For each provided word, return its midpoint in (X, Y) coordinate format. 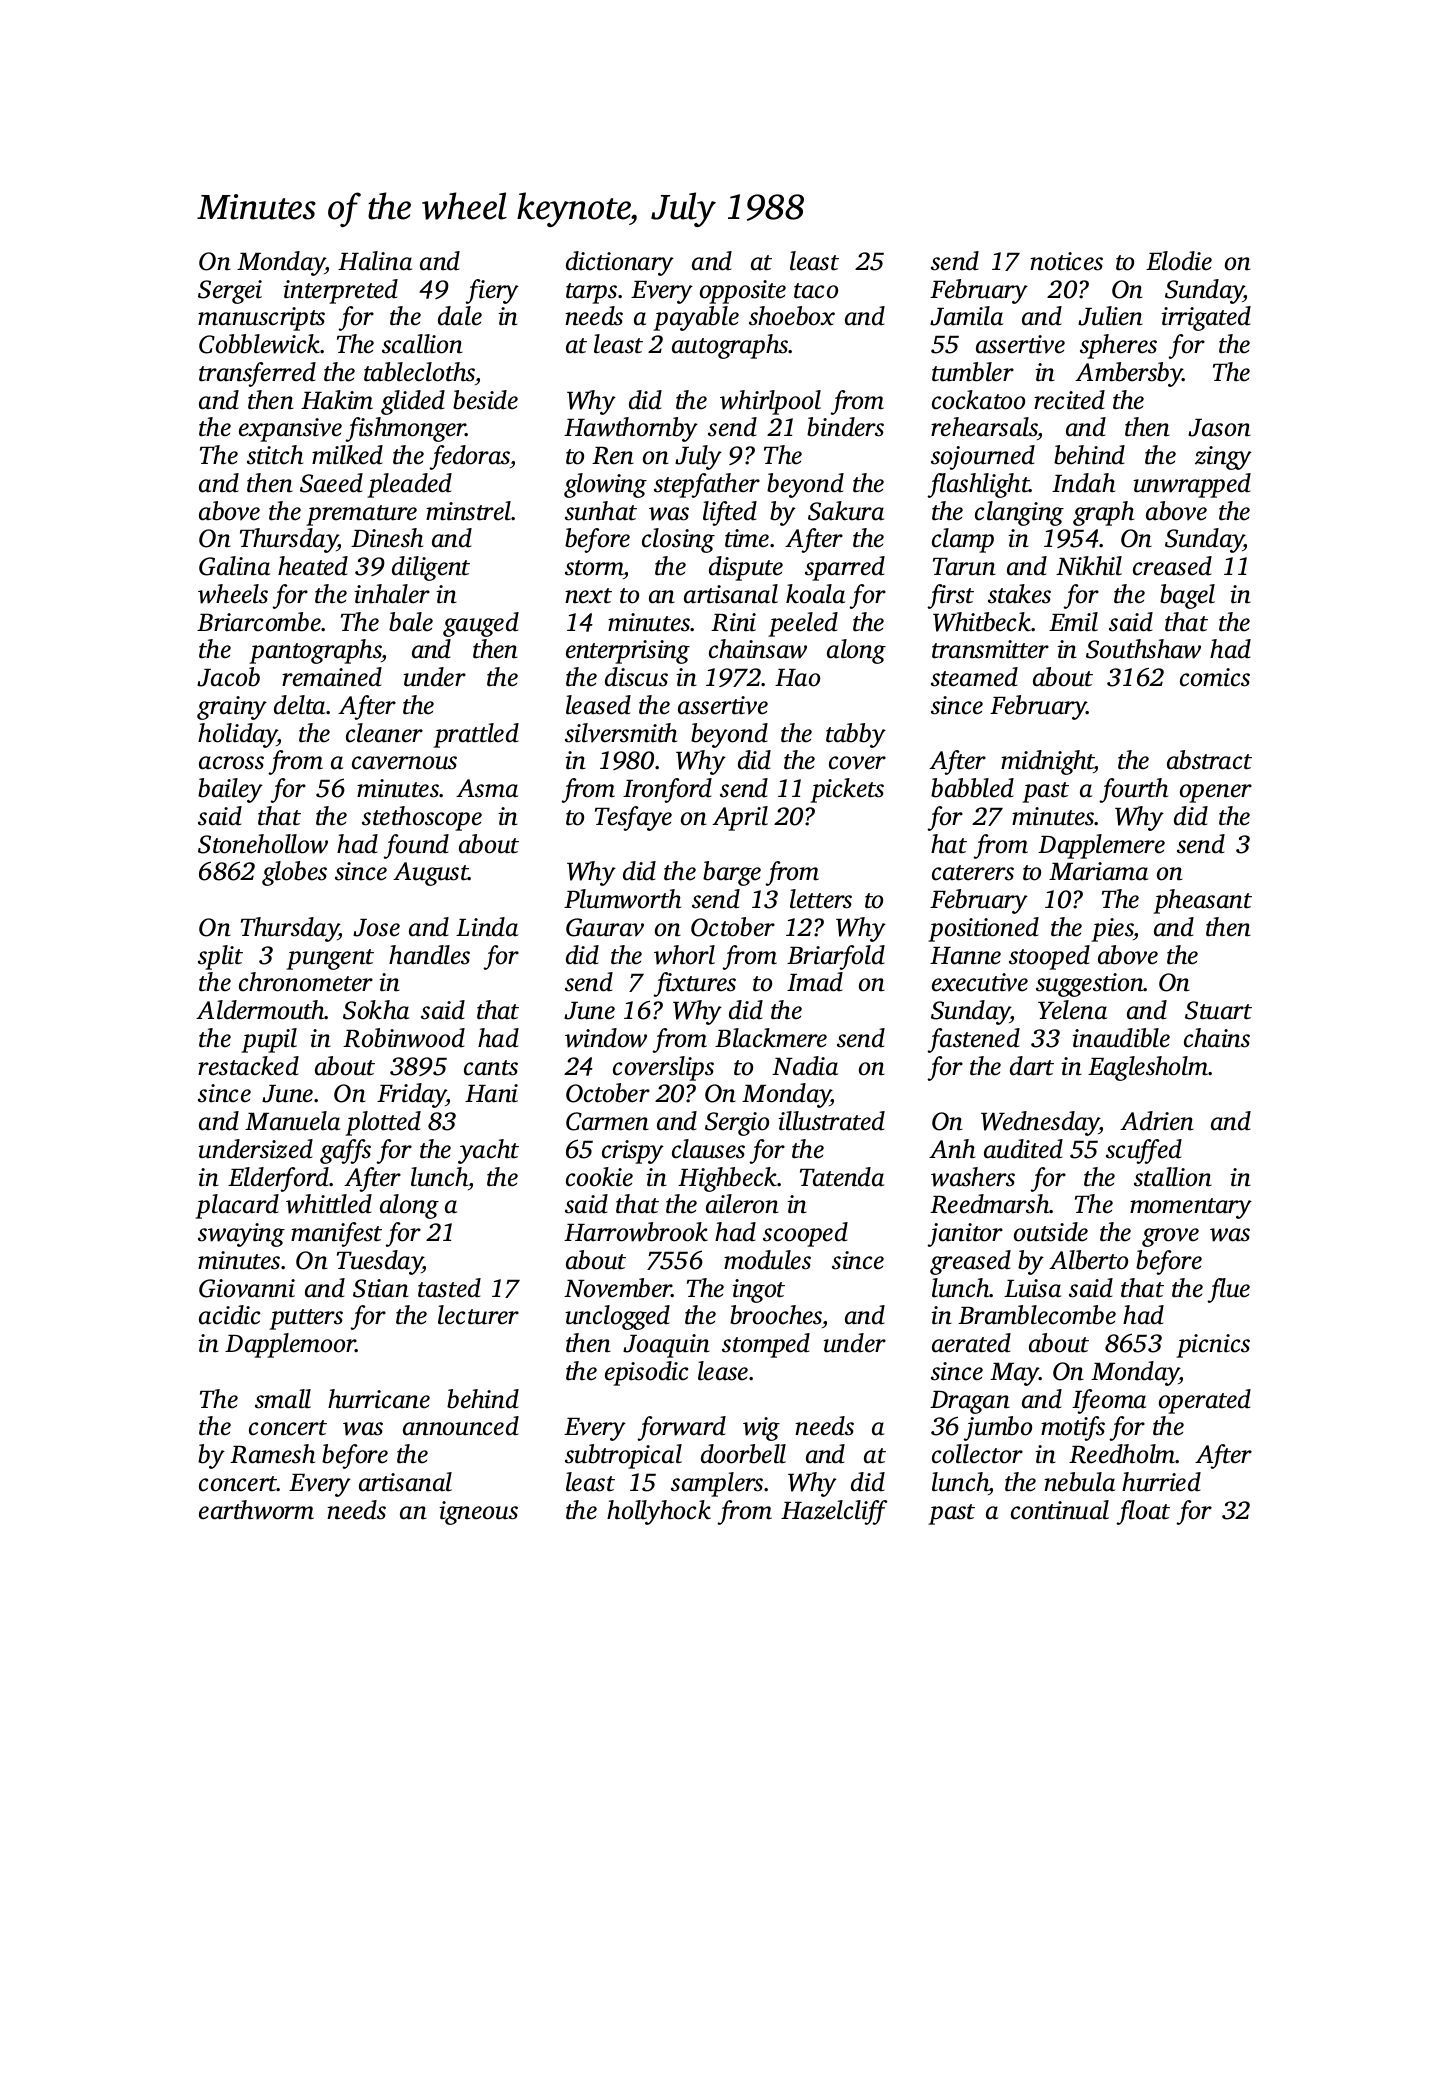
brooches (776, 1316)
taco (816, 291)
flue (1228, 1290)
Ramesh (272, 1454)
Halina (375, 261)
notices (1066, 261)
